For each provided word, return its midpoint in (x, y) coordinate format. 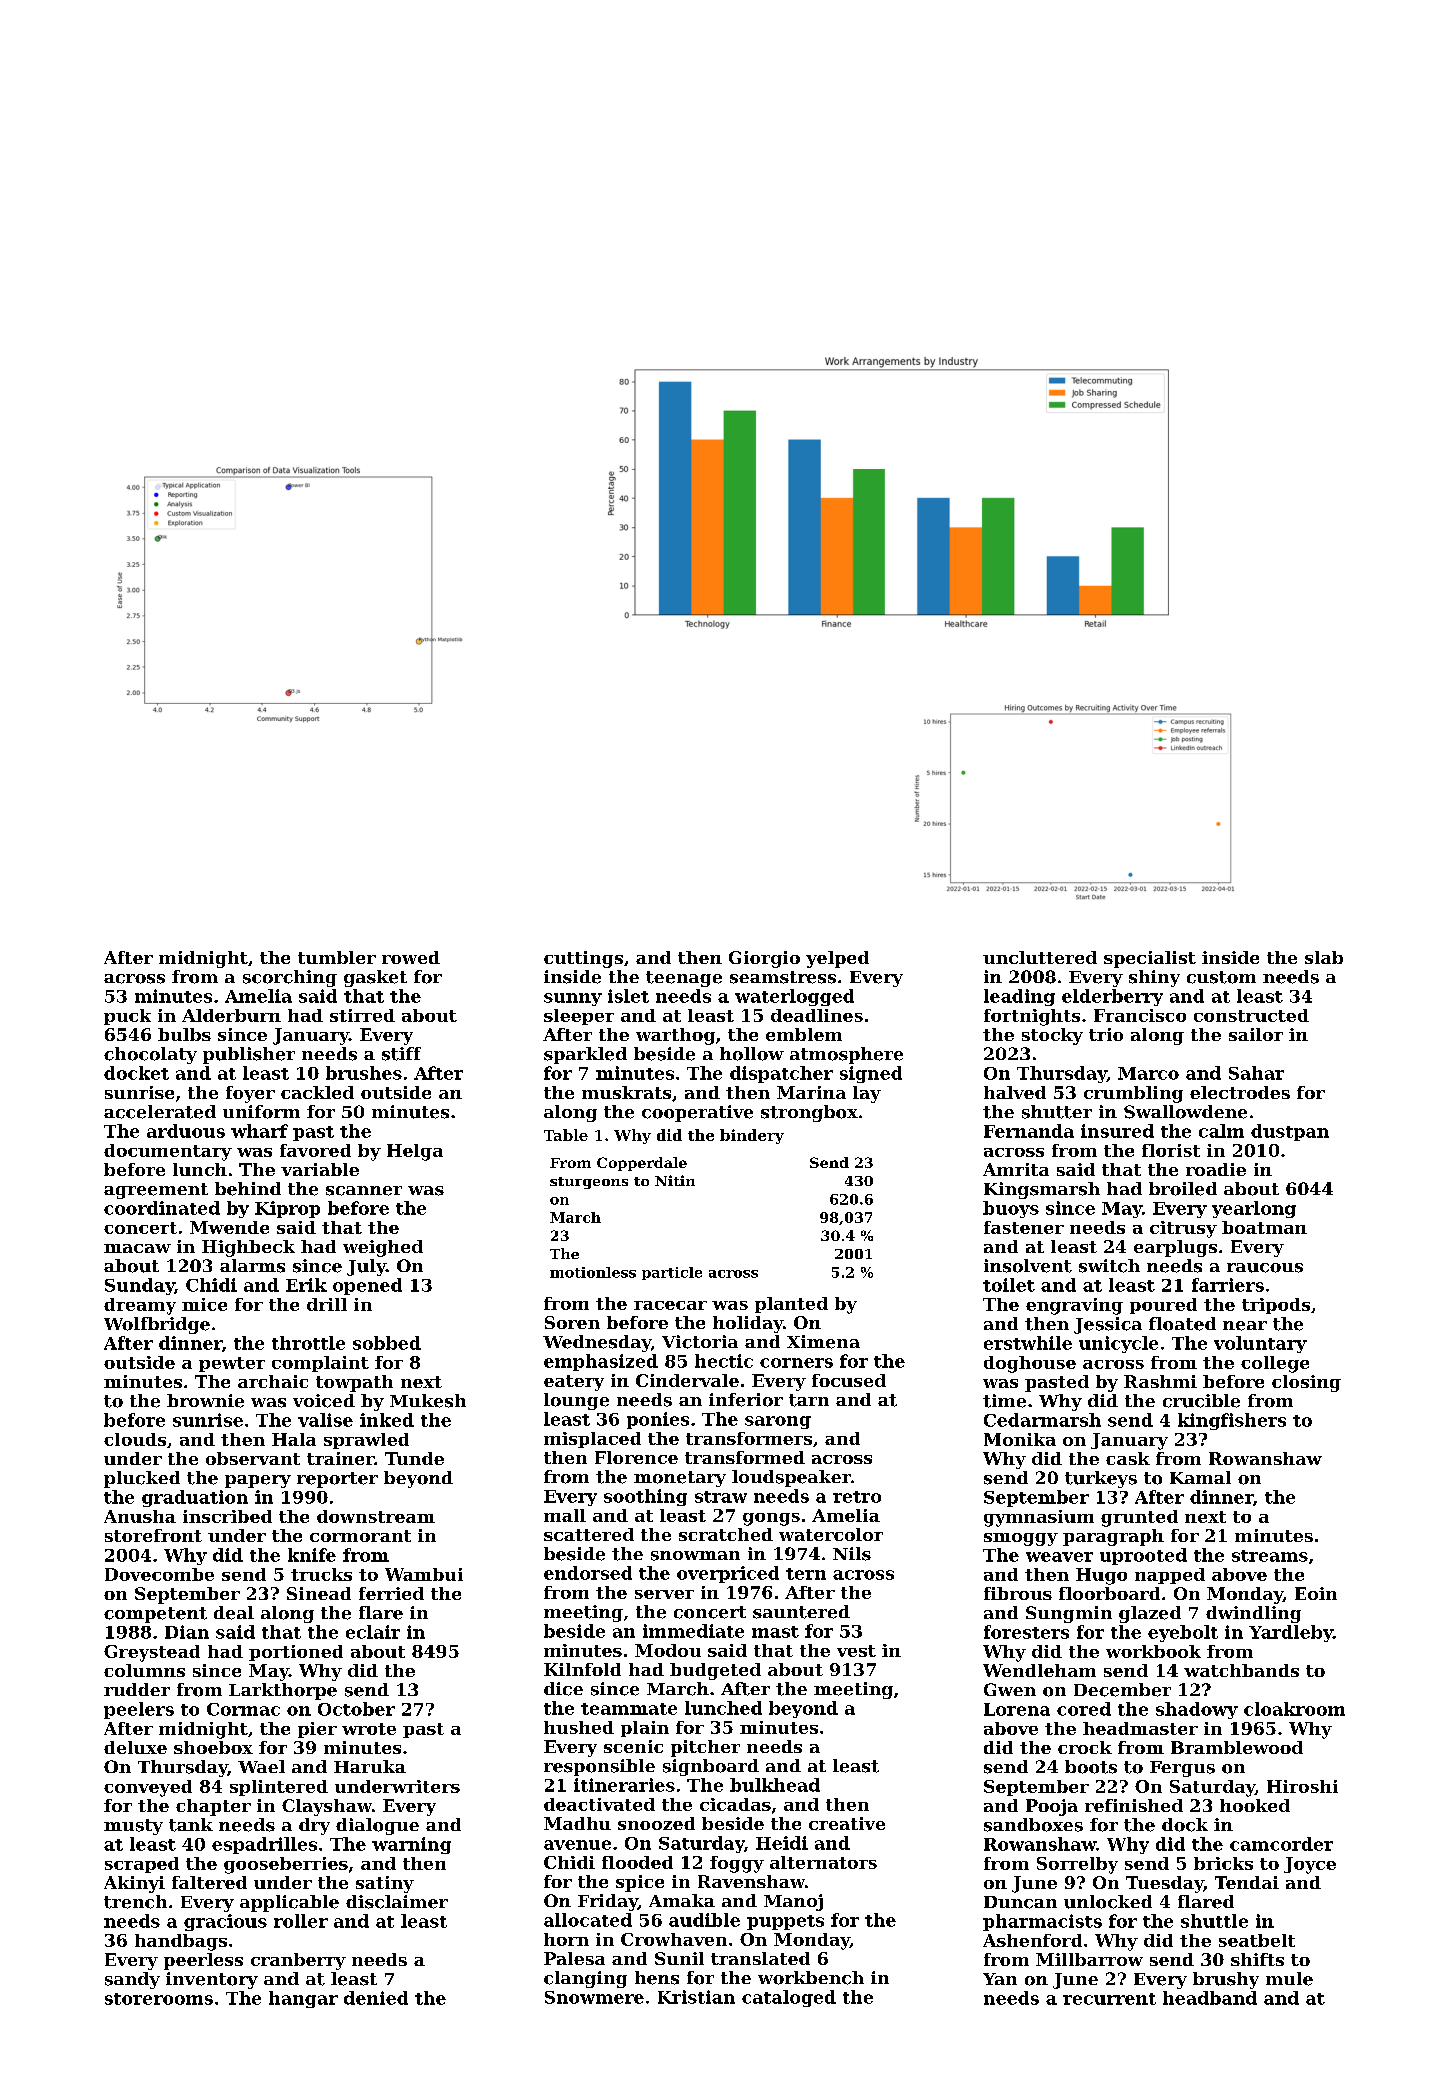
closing (1306, 1383)
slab (1324, 957)
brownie (205, 1401)
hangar (303, 1999)
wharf (259, 1131)
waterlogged (794, 997)
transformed (745, 1457)
